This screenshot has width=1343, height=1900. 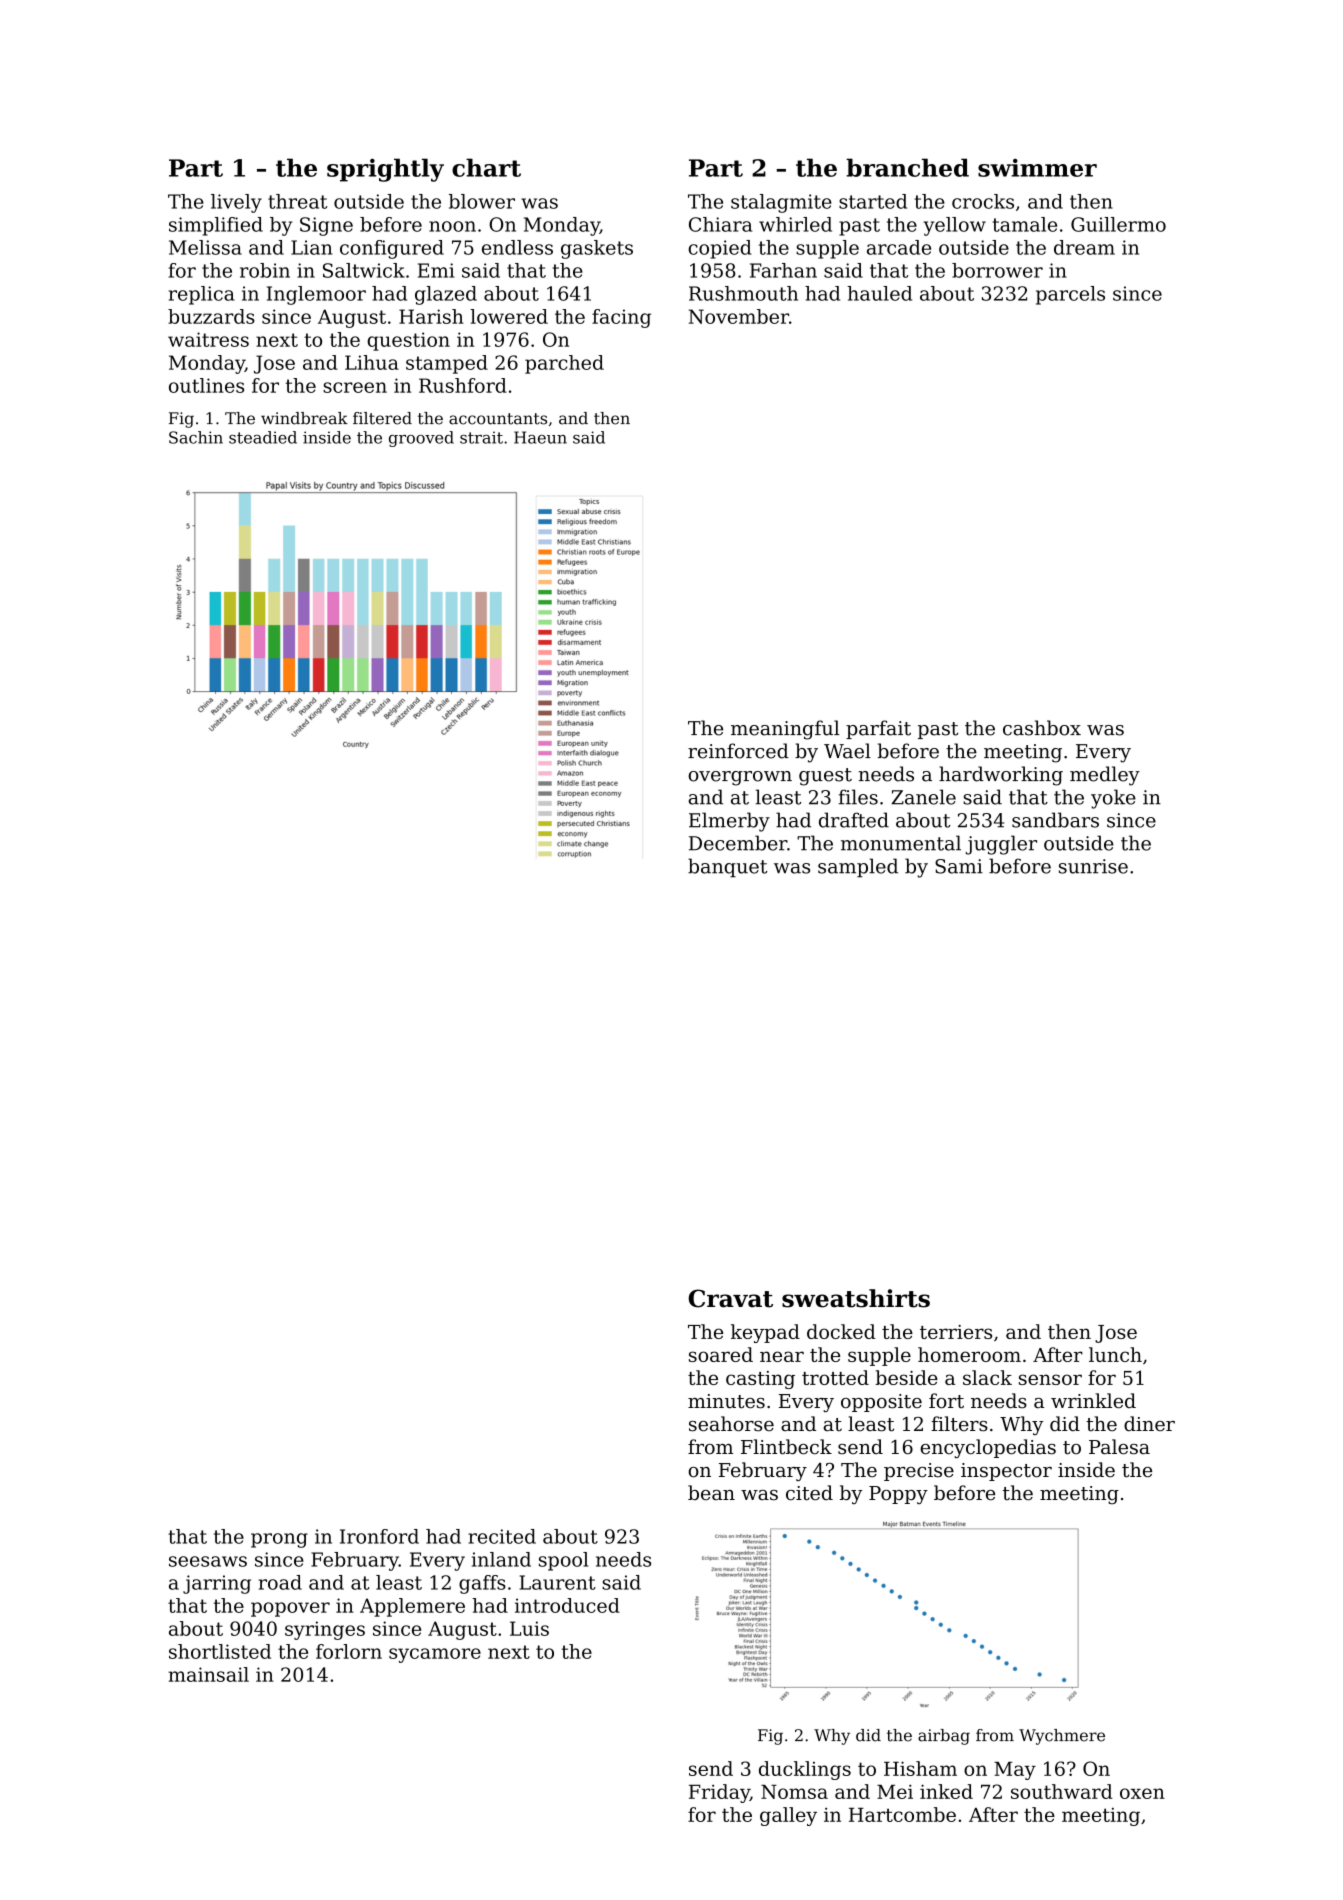 I want to click on mainsail, so click(x=208, y=1674).
